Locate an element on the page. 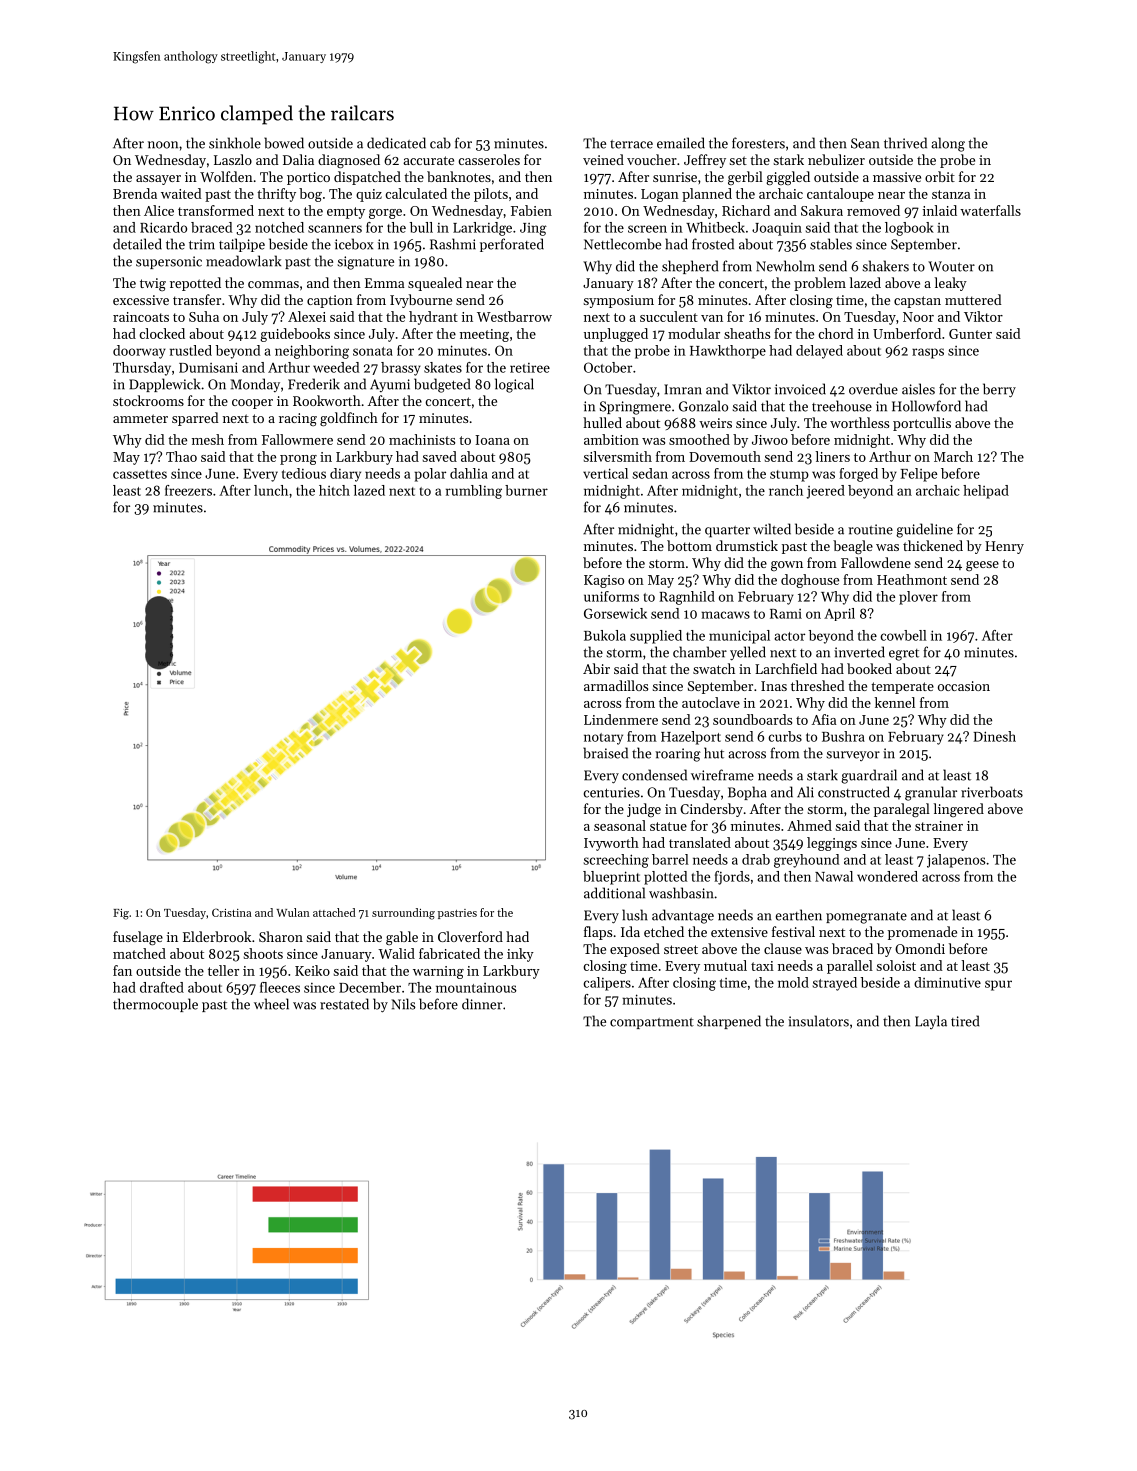 This document has width=1137, height=1471. Cristina is located at coordinates (231, 912).
